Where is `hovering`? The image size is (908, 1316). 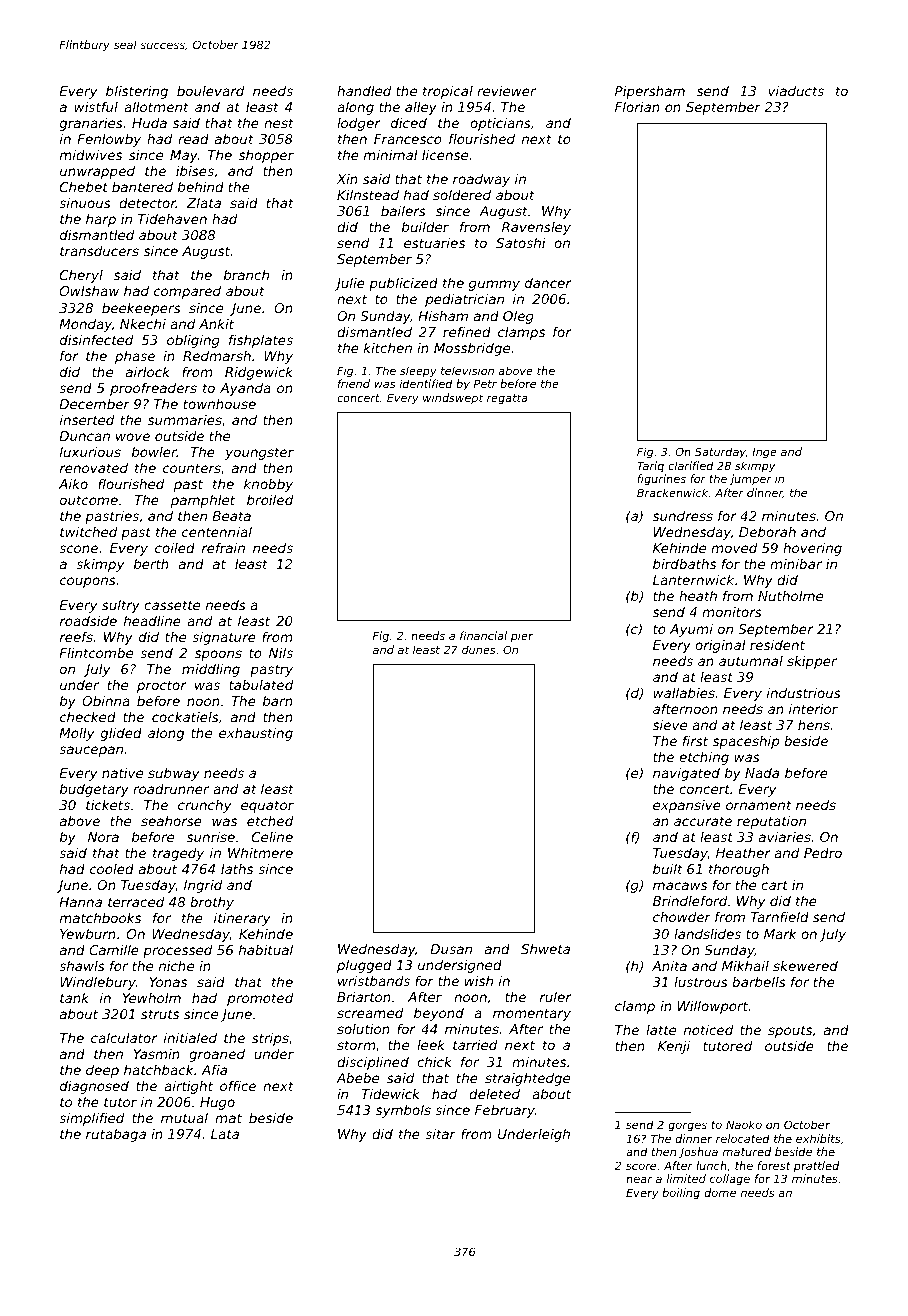
hovering is located at coordinates (812, 549).
